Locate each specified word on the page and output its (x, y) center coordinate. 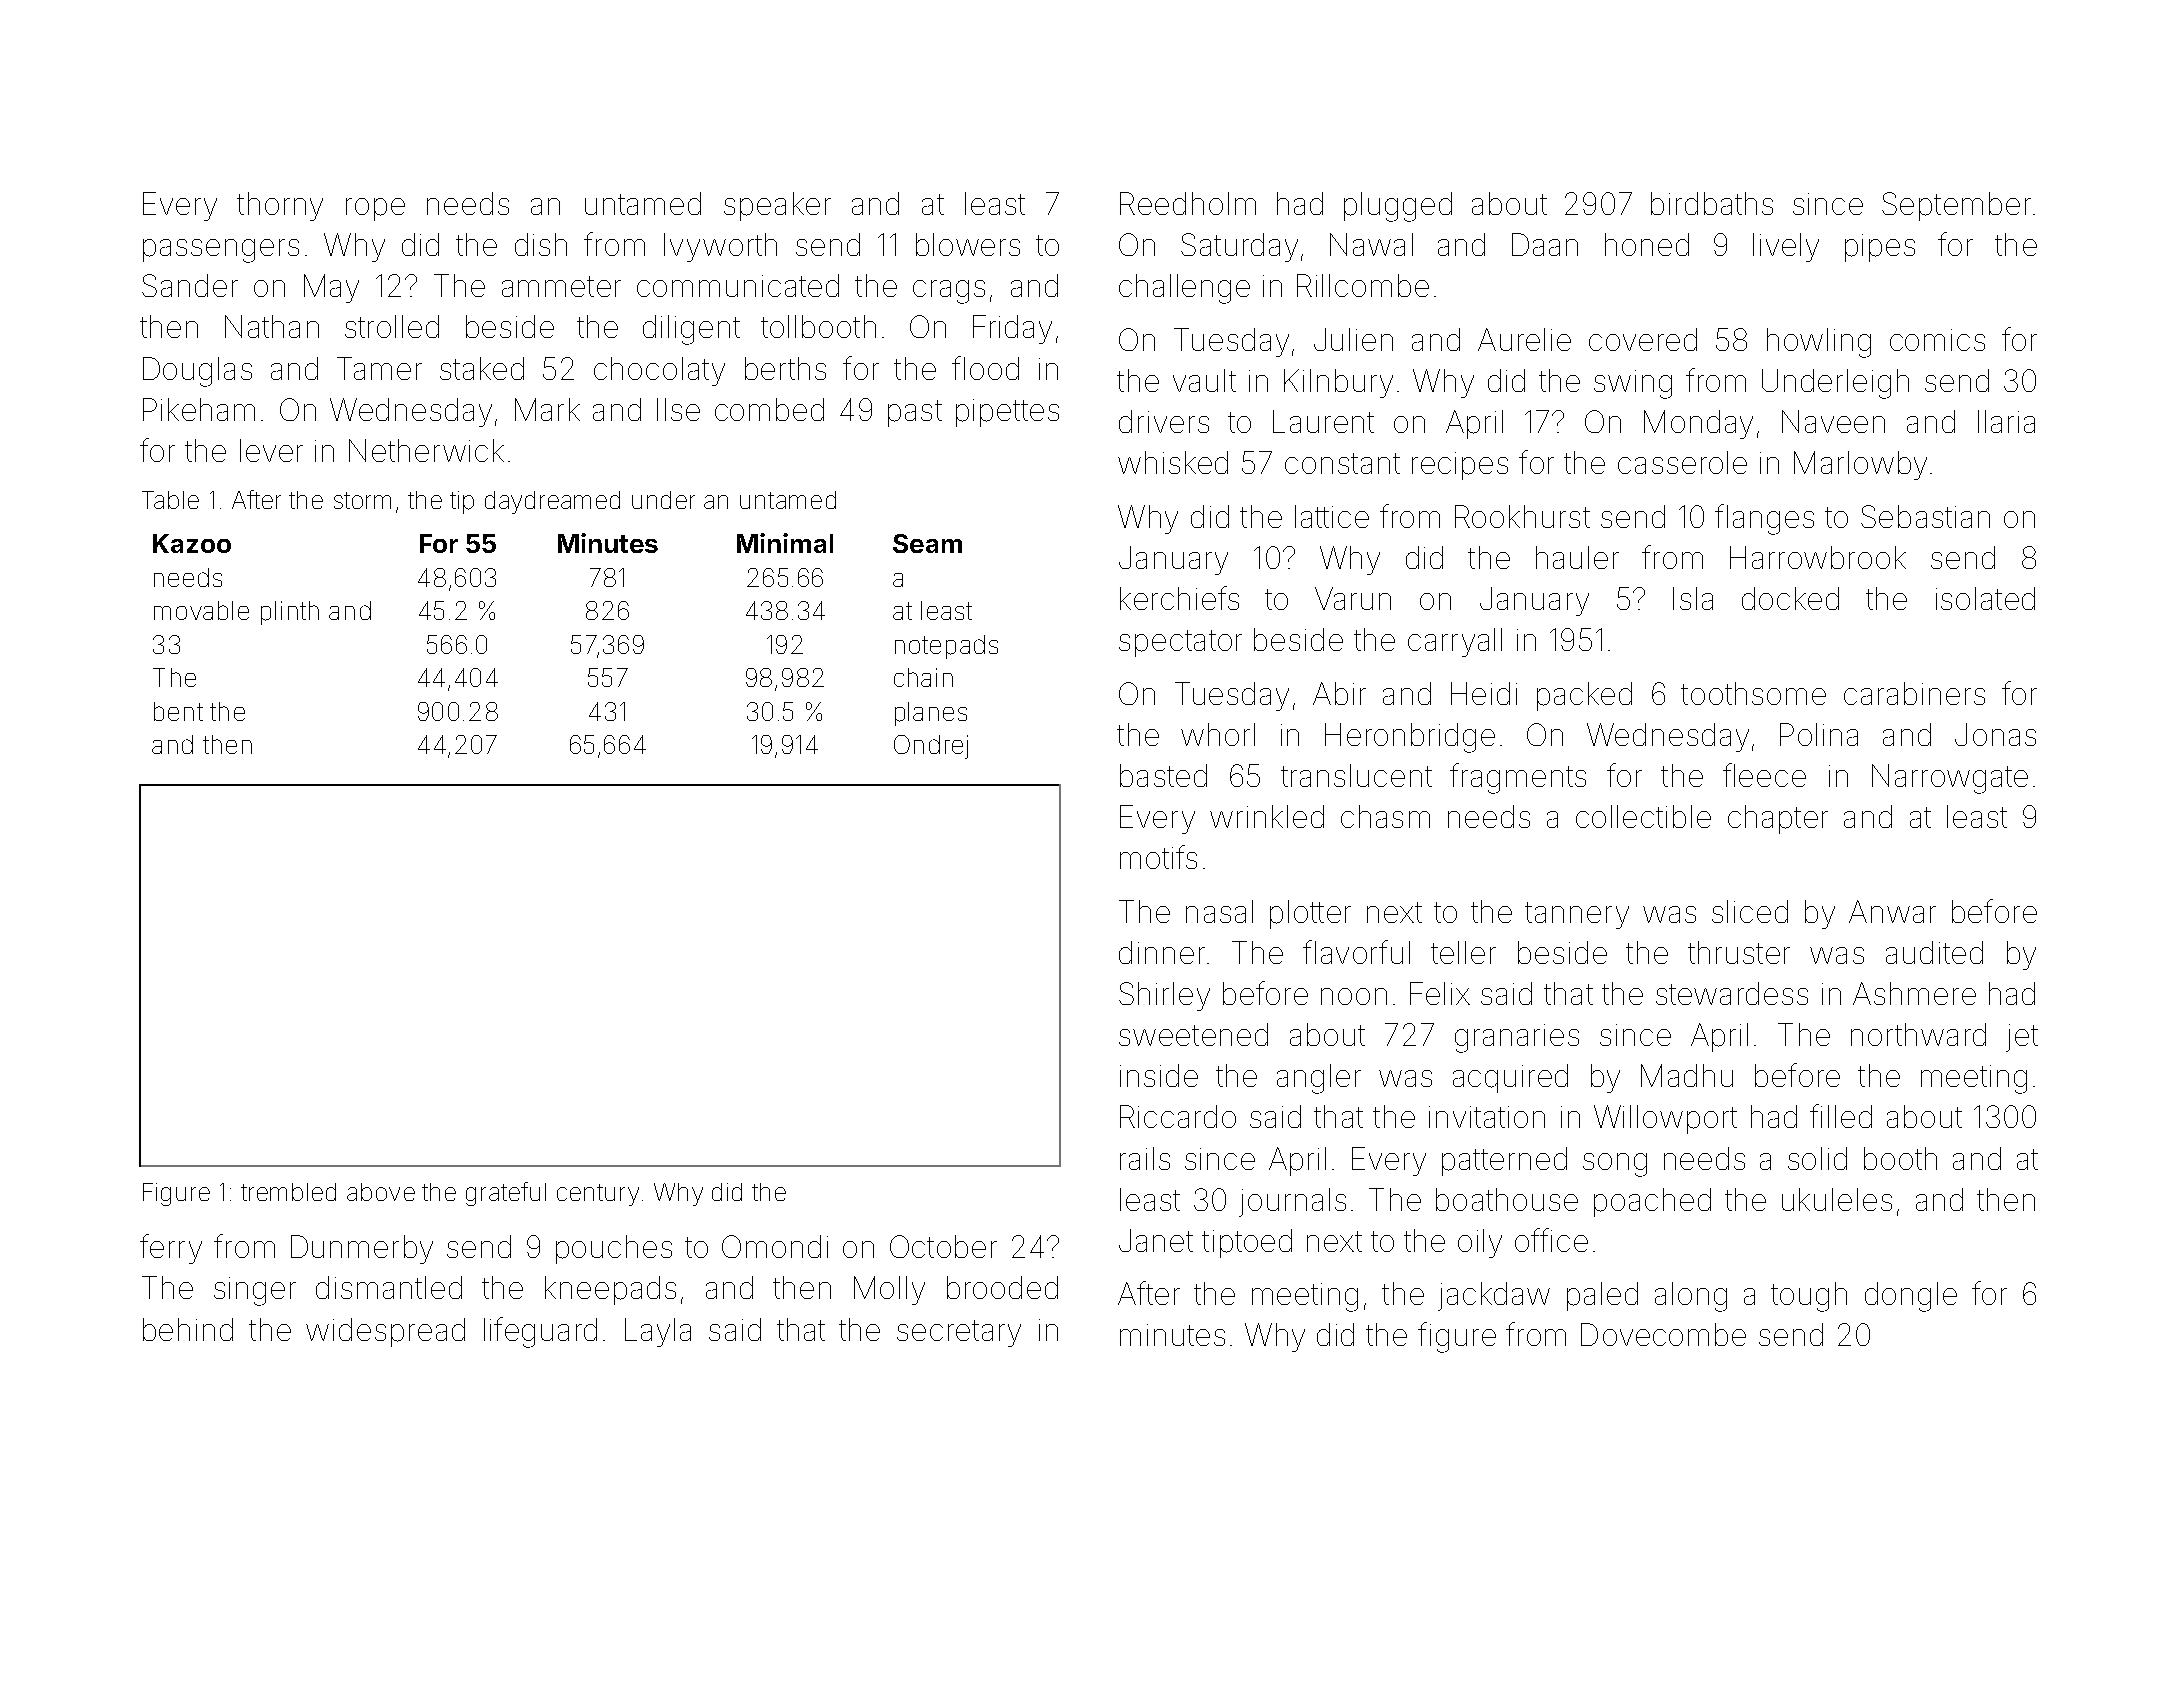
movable (201, 610)
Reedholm (1188, 203)
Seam (927, 543)
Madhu (1687, 1075)
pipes (1880, 248)
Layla (658, 1332)
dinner (1162, 952)
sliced (1750, 911)
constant (1342, 463)
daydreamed (552, 502)
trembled (288, 1192)
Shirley (1164, 996)
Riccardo (1178, 1116)
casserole (1682, 462)
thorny (280, 206)
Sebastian (1925, 516)
